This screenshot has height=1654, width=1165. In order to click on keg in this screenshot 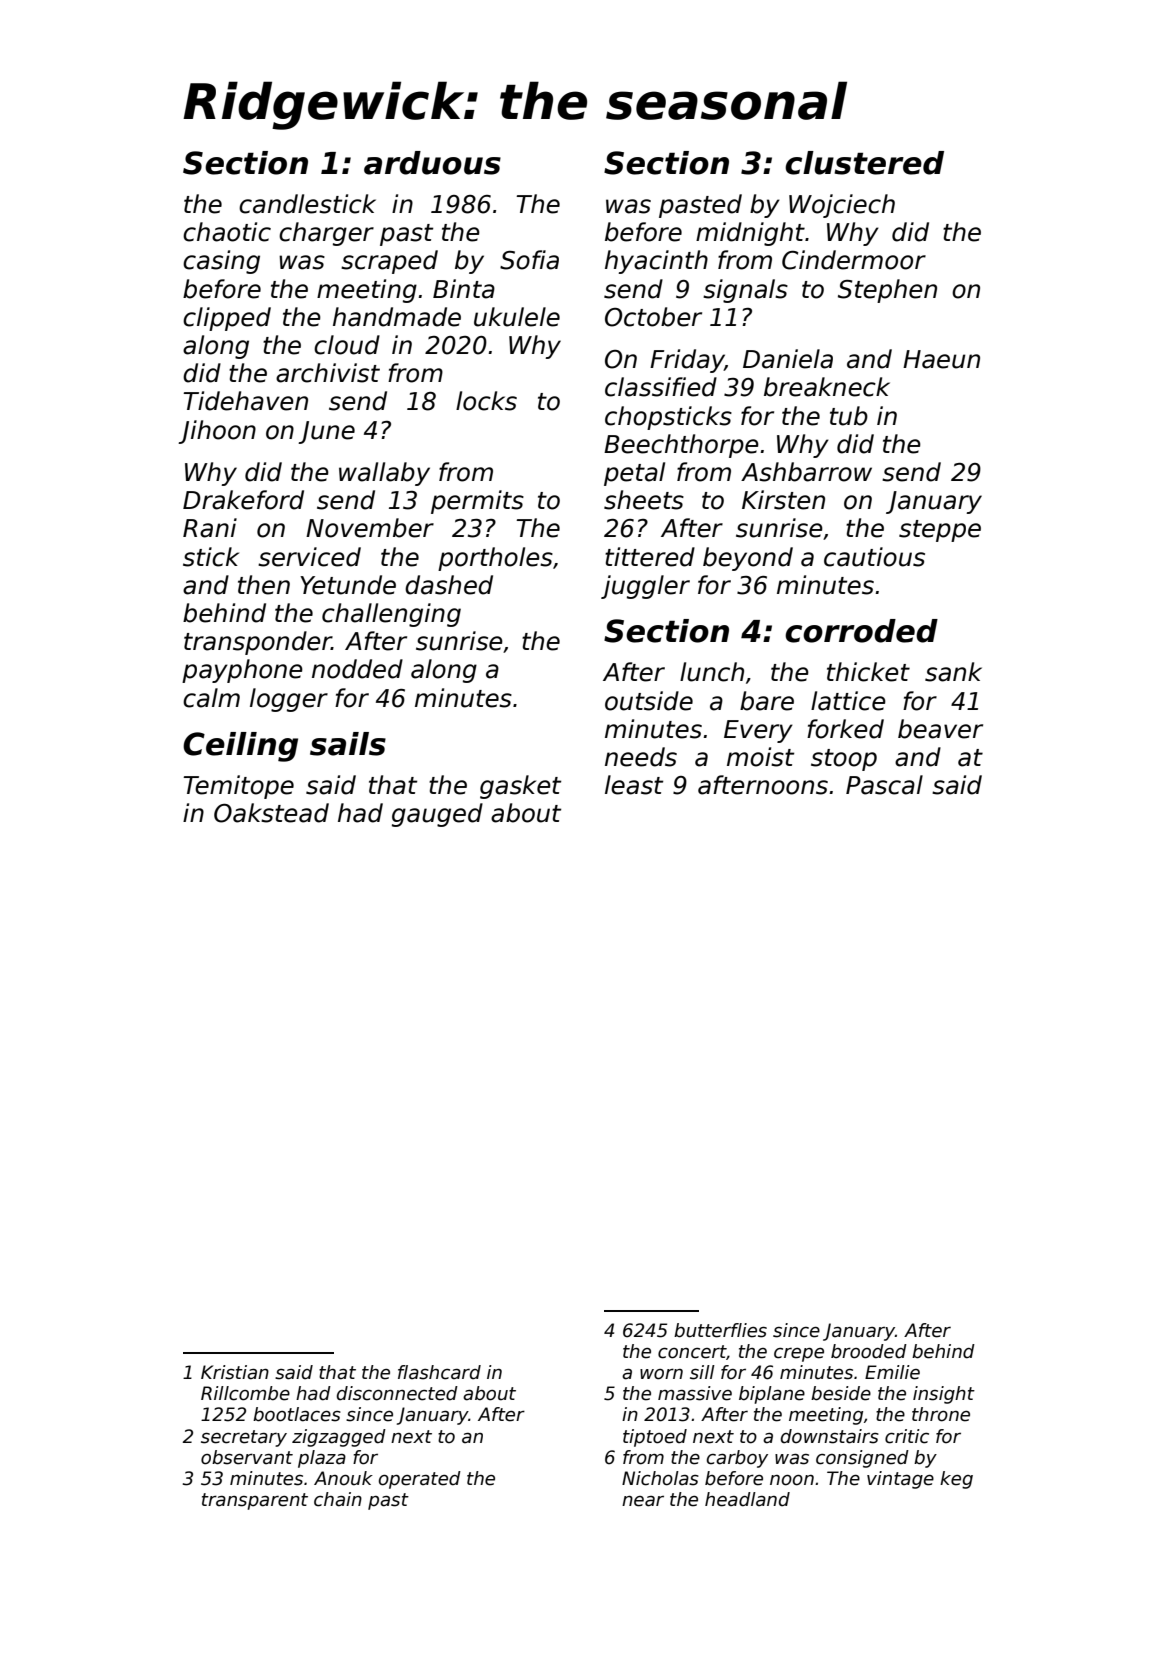, I will do `click(956, 1480)`.
